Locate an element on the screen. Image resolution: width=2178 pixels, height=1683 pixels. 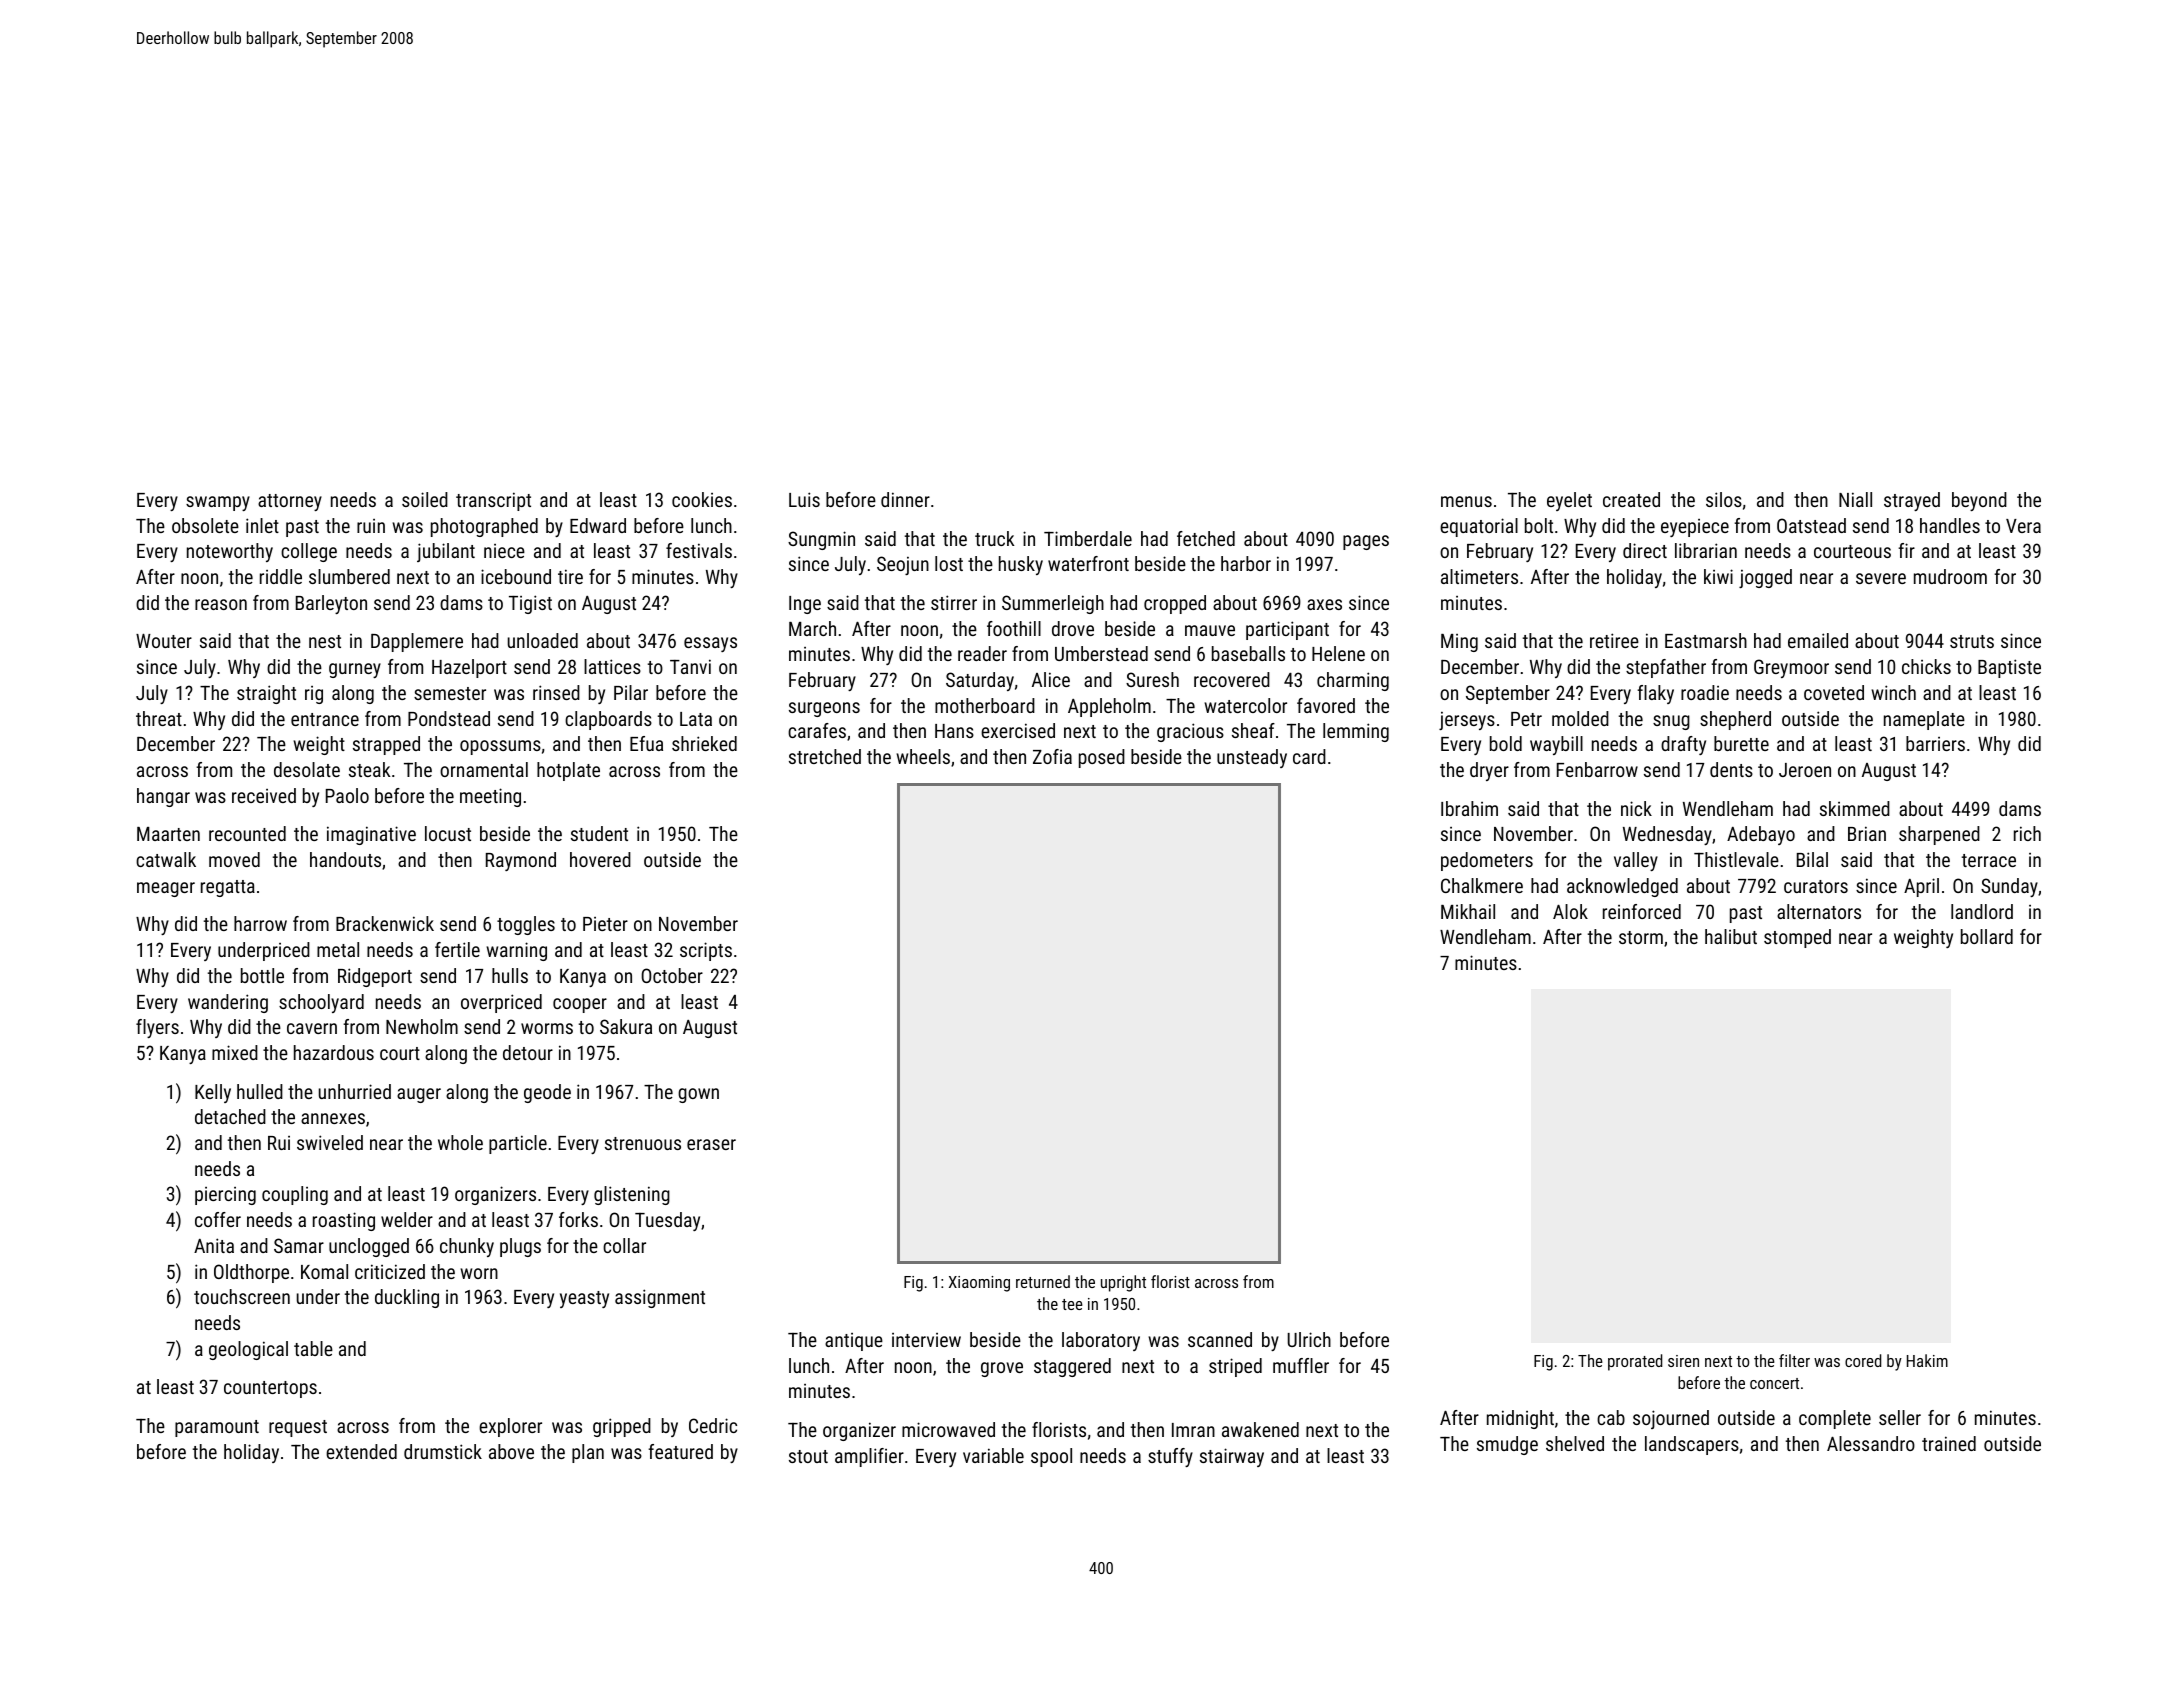
pages is located at coordinates (1366, 542).
